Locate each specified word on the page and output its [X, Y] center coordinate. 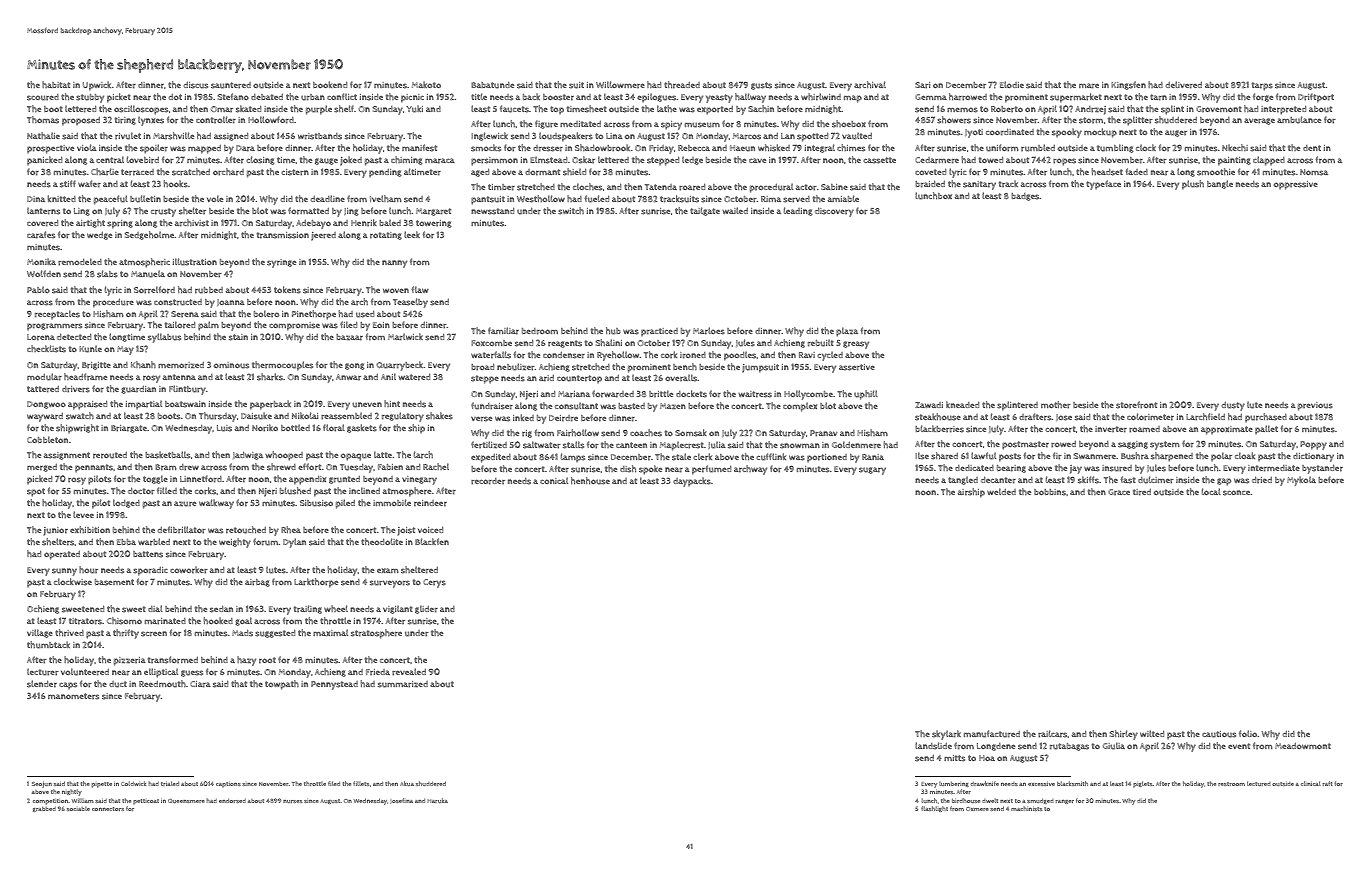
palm [208, 326]
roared [692, 187]
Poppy [1313, 445]
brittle [661, 394]
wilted [1152, 733]
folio [1248, 733]
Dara [245, 148]
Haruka [437, 800]
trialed [170, 783]
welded [1001, 491]
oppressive [1296, 185]
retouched [246, 530]
